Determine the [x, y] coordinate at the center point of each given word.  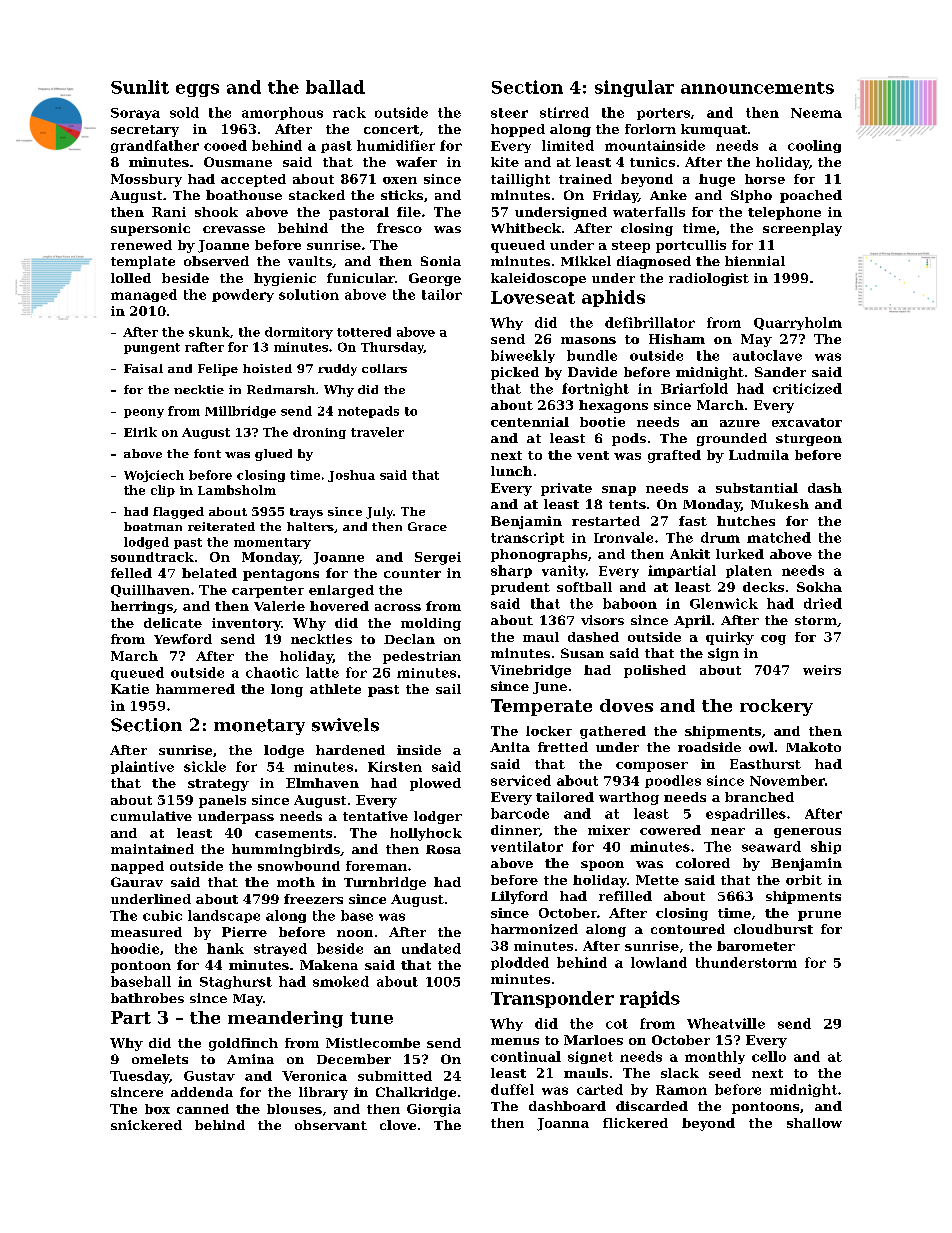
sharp [511, 571]
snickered [146, 1125]
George [435, 279]
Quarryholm [798, 323]
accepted [253, 180]
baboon [630, 603]
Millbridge [240, 412]
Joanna [563, 1124]
